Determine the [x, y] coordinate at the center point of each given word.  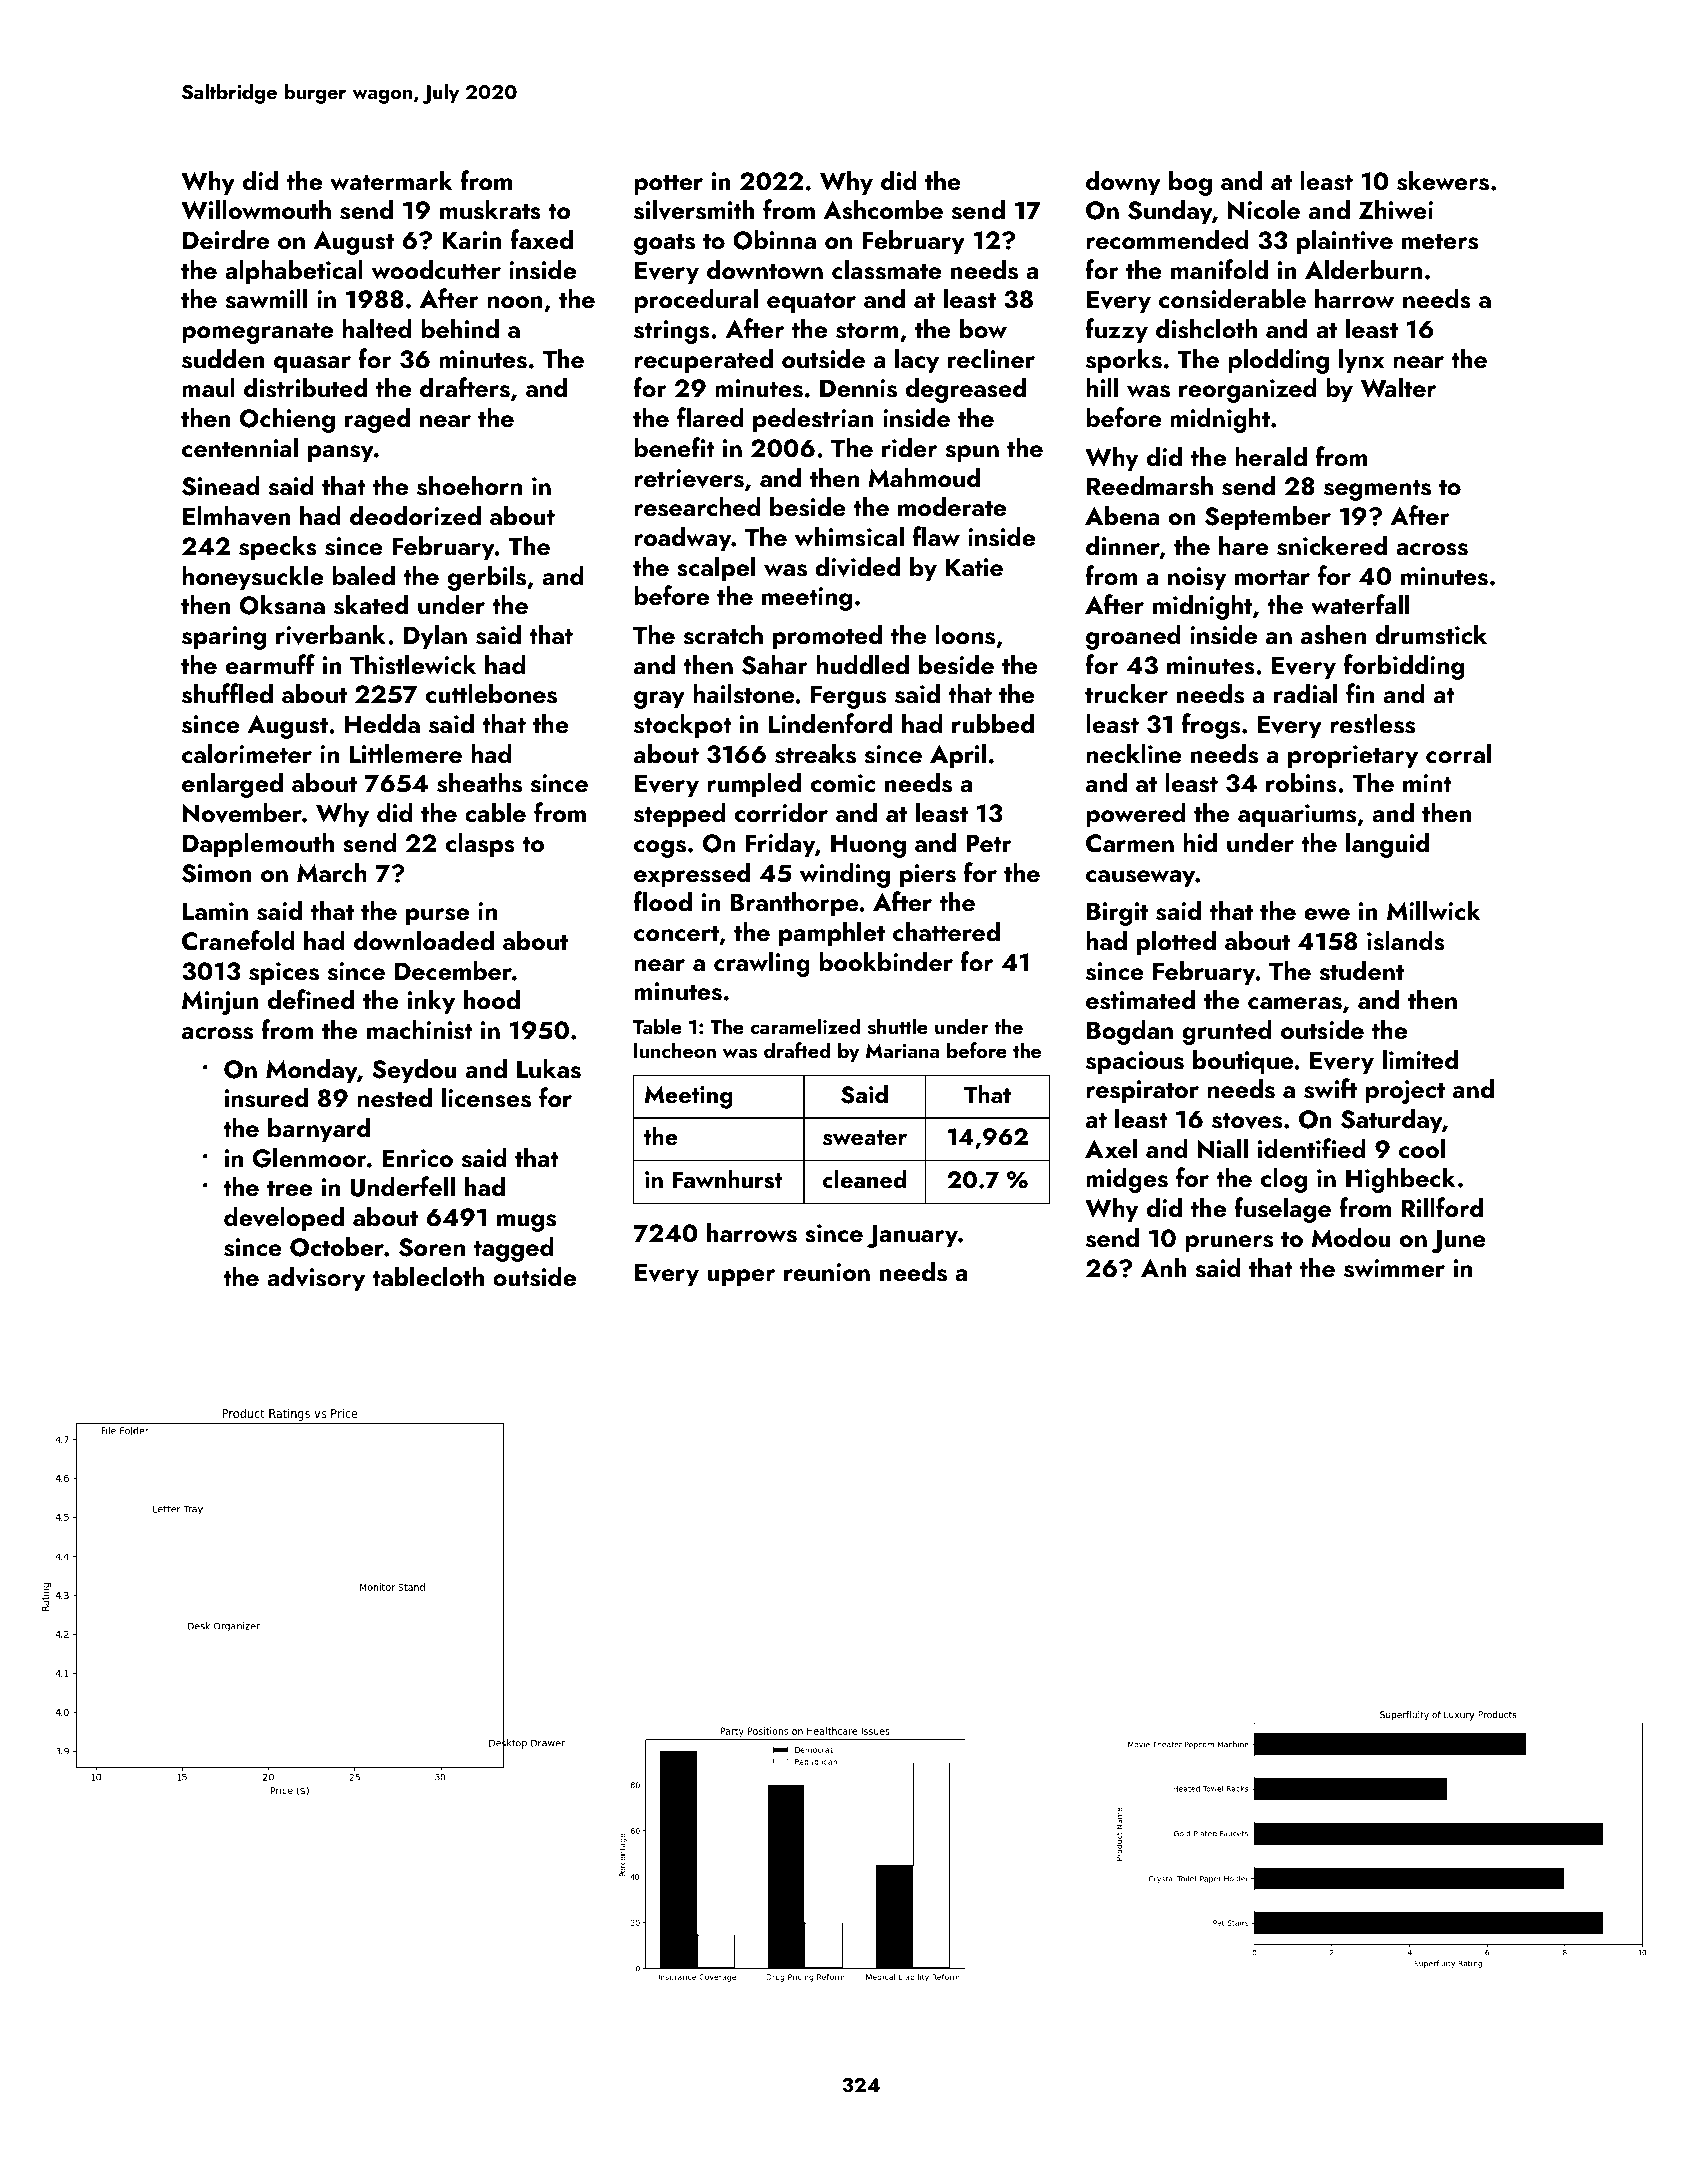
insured [266, 1097]
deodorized [415, 515]
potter [668, 185]
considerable [1232, 298]
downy [1123, 183]
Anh [1163, 1267]
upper [741, 1278]
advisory [316, 1279]
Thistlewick [413, 664]
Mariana [902, 1051]
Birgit [1117, 914]
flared [710, 417]
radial [1305, 693]
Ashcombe [883, 209]
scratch [723, 634]
